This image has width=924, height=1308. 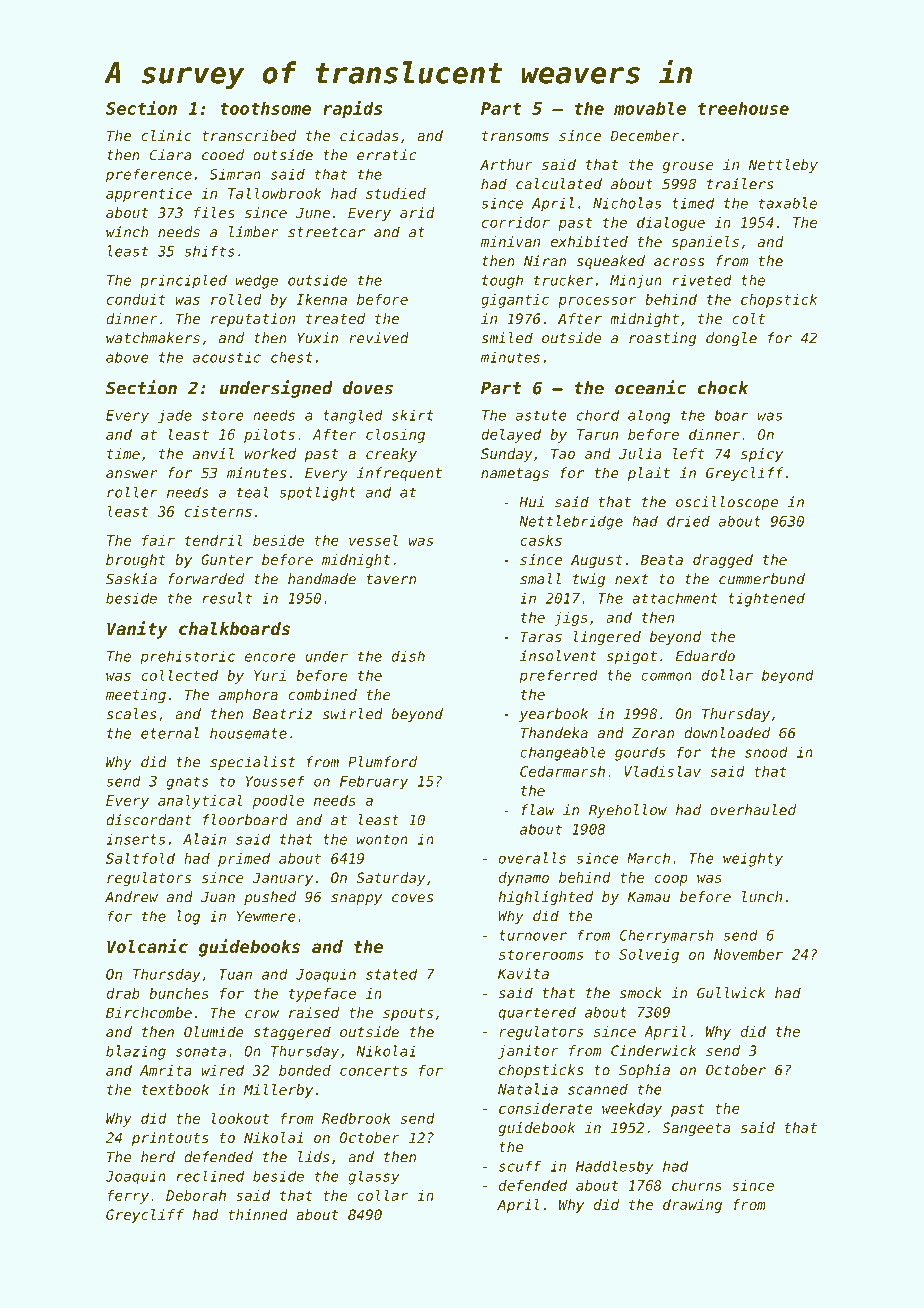 What do you see at coordinates (408, 1014) in the image?
I see `spouts` at bounding box center [408, 1014].
